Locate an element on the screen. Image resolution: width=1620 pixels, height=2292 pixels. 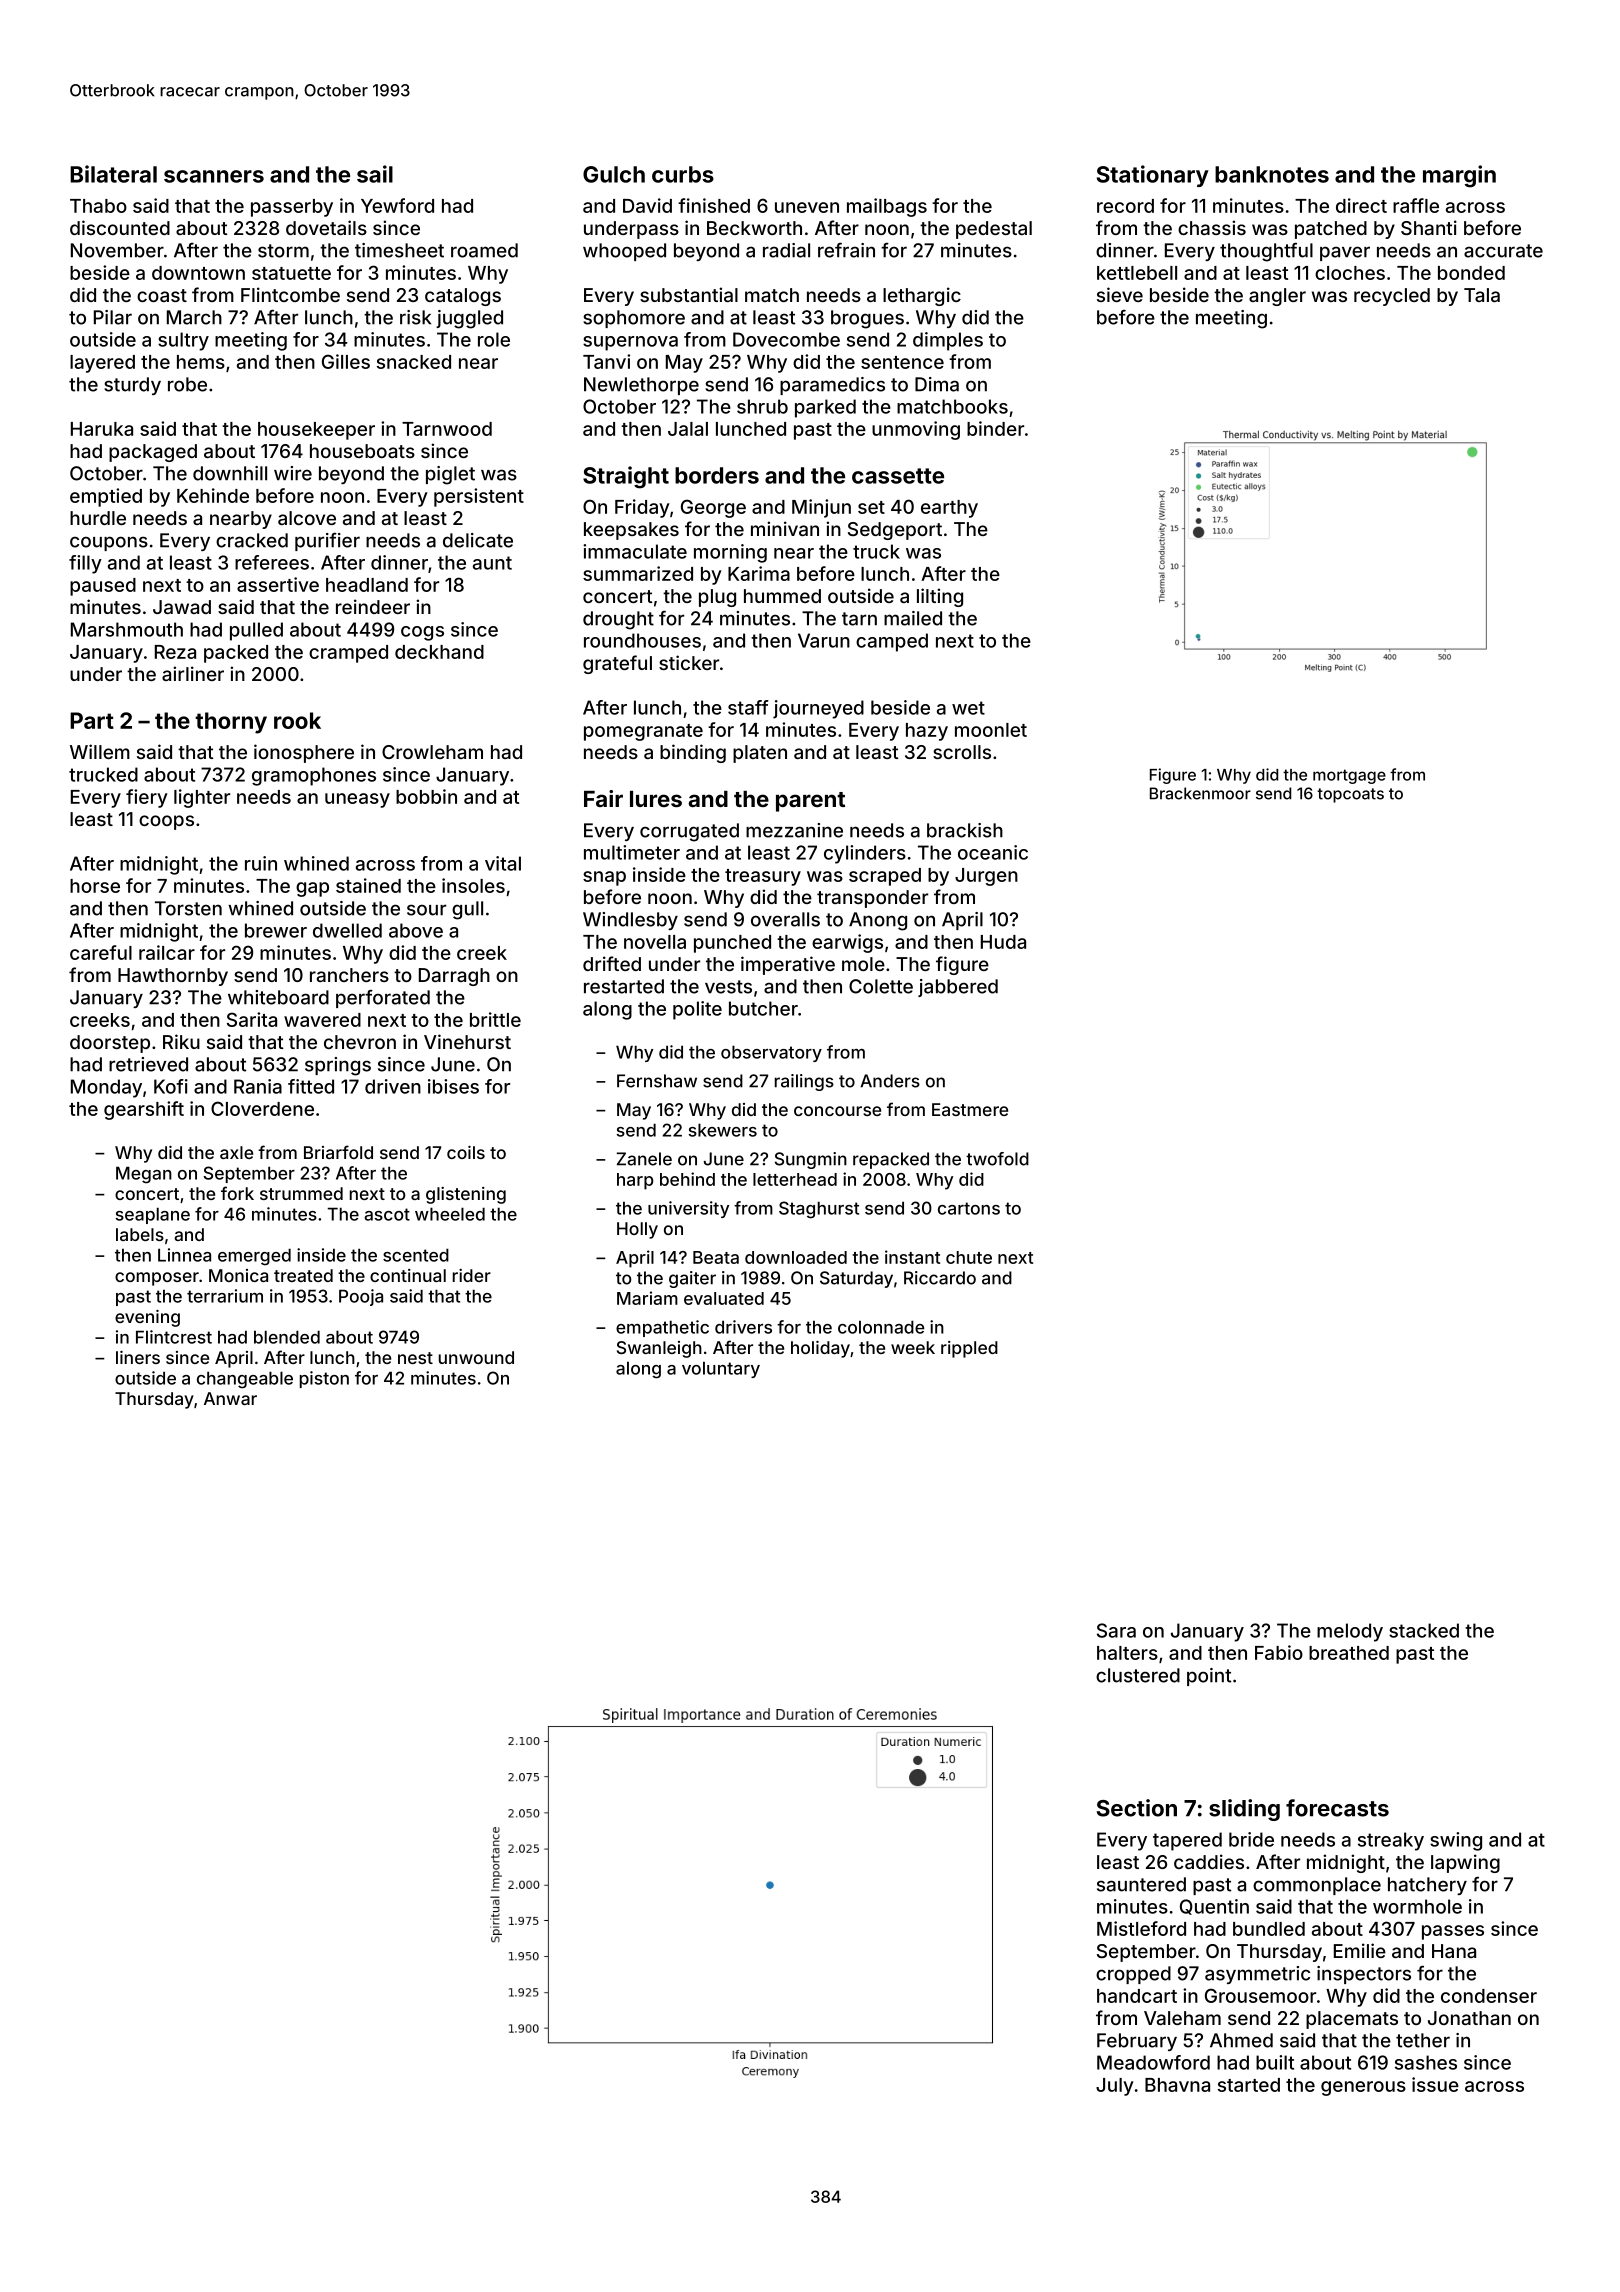
binder is located at coordinates (995, 428).
